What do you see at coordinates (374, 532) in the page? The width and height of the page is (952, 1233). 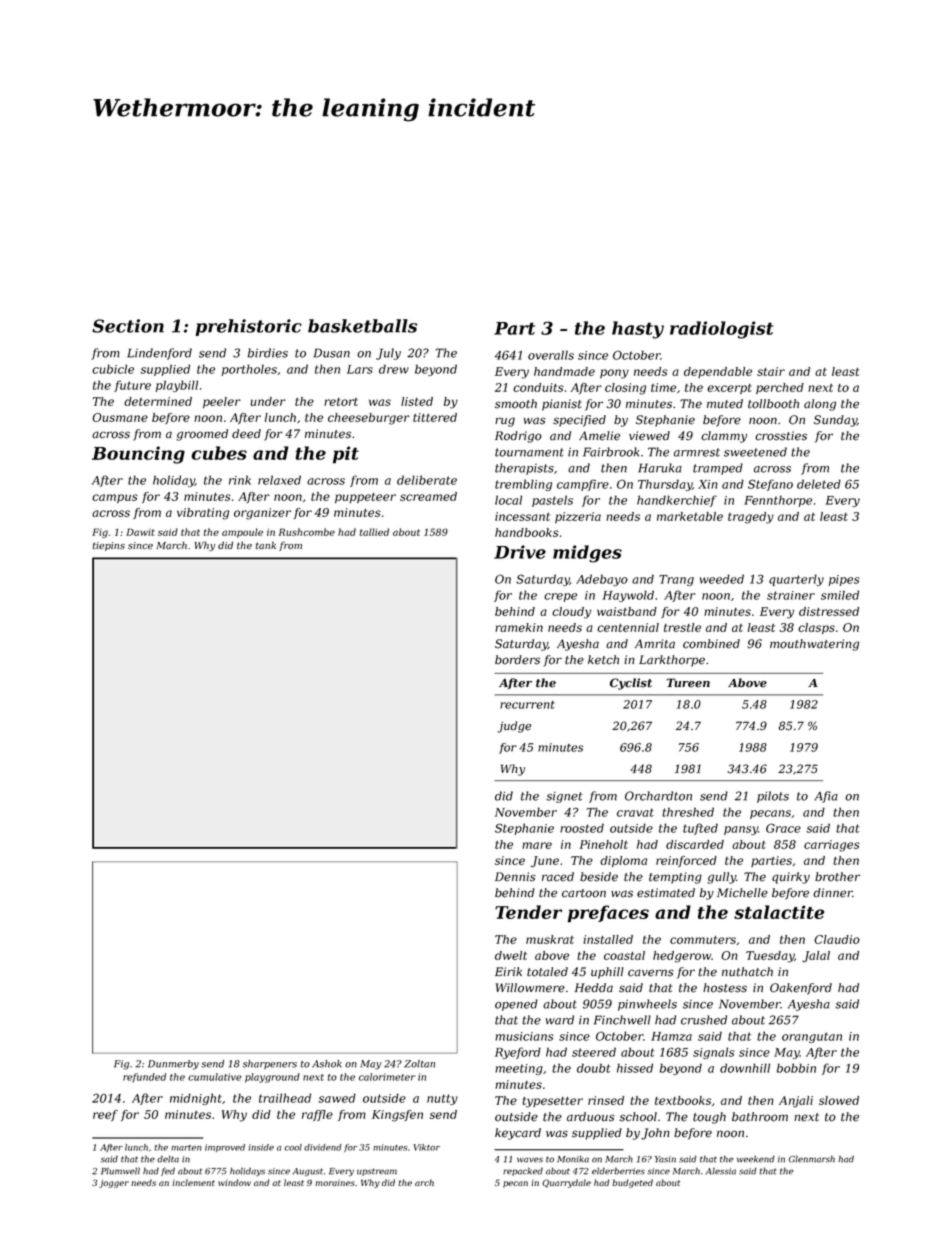 I see `tallied` at bounding box center [374, 532].
